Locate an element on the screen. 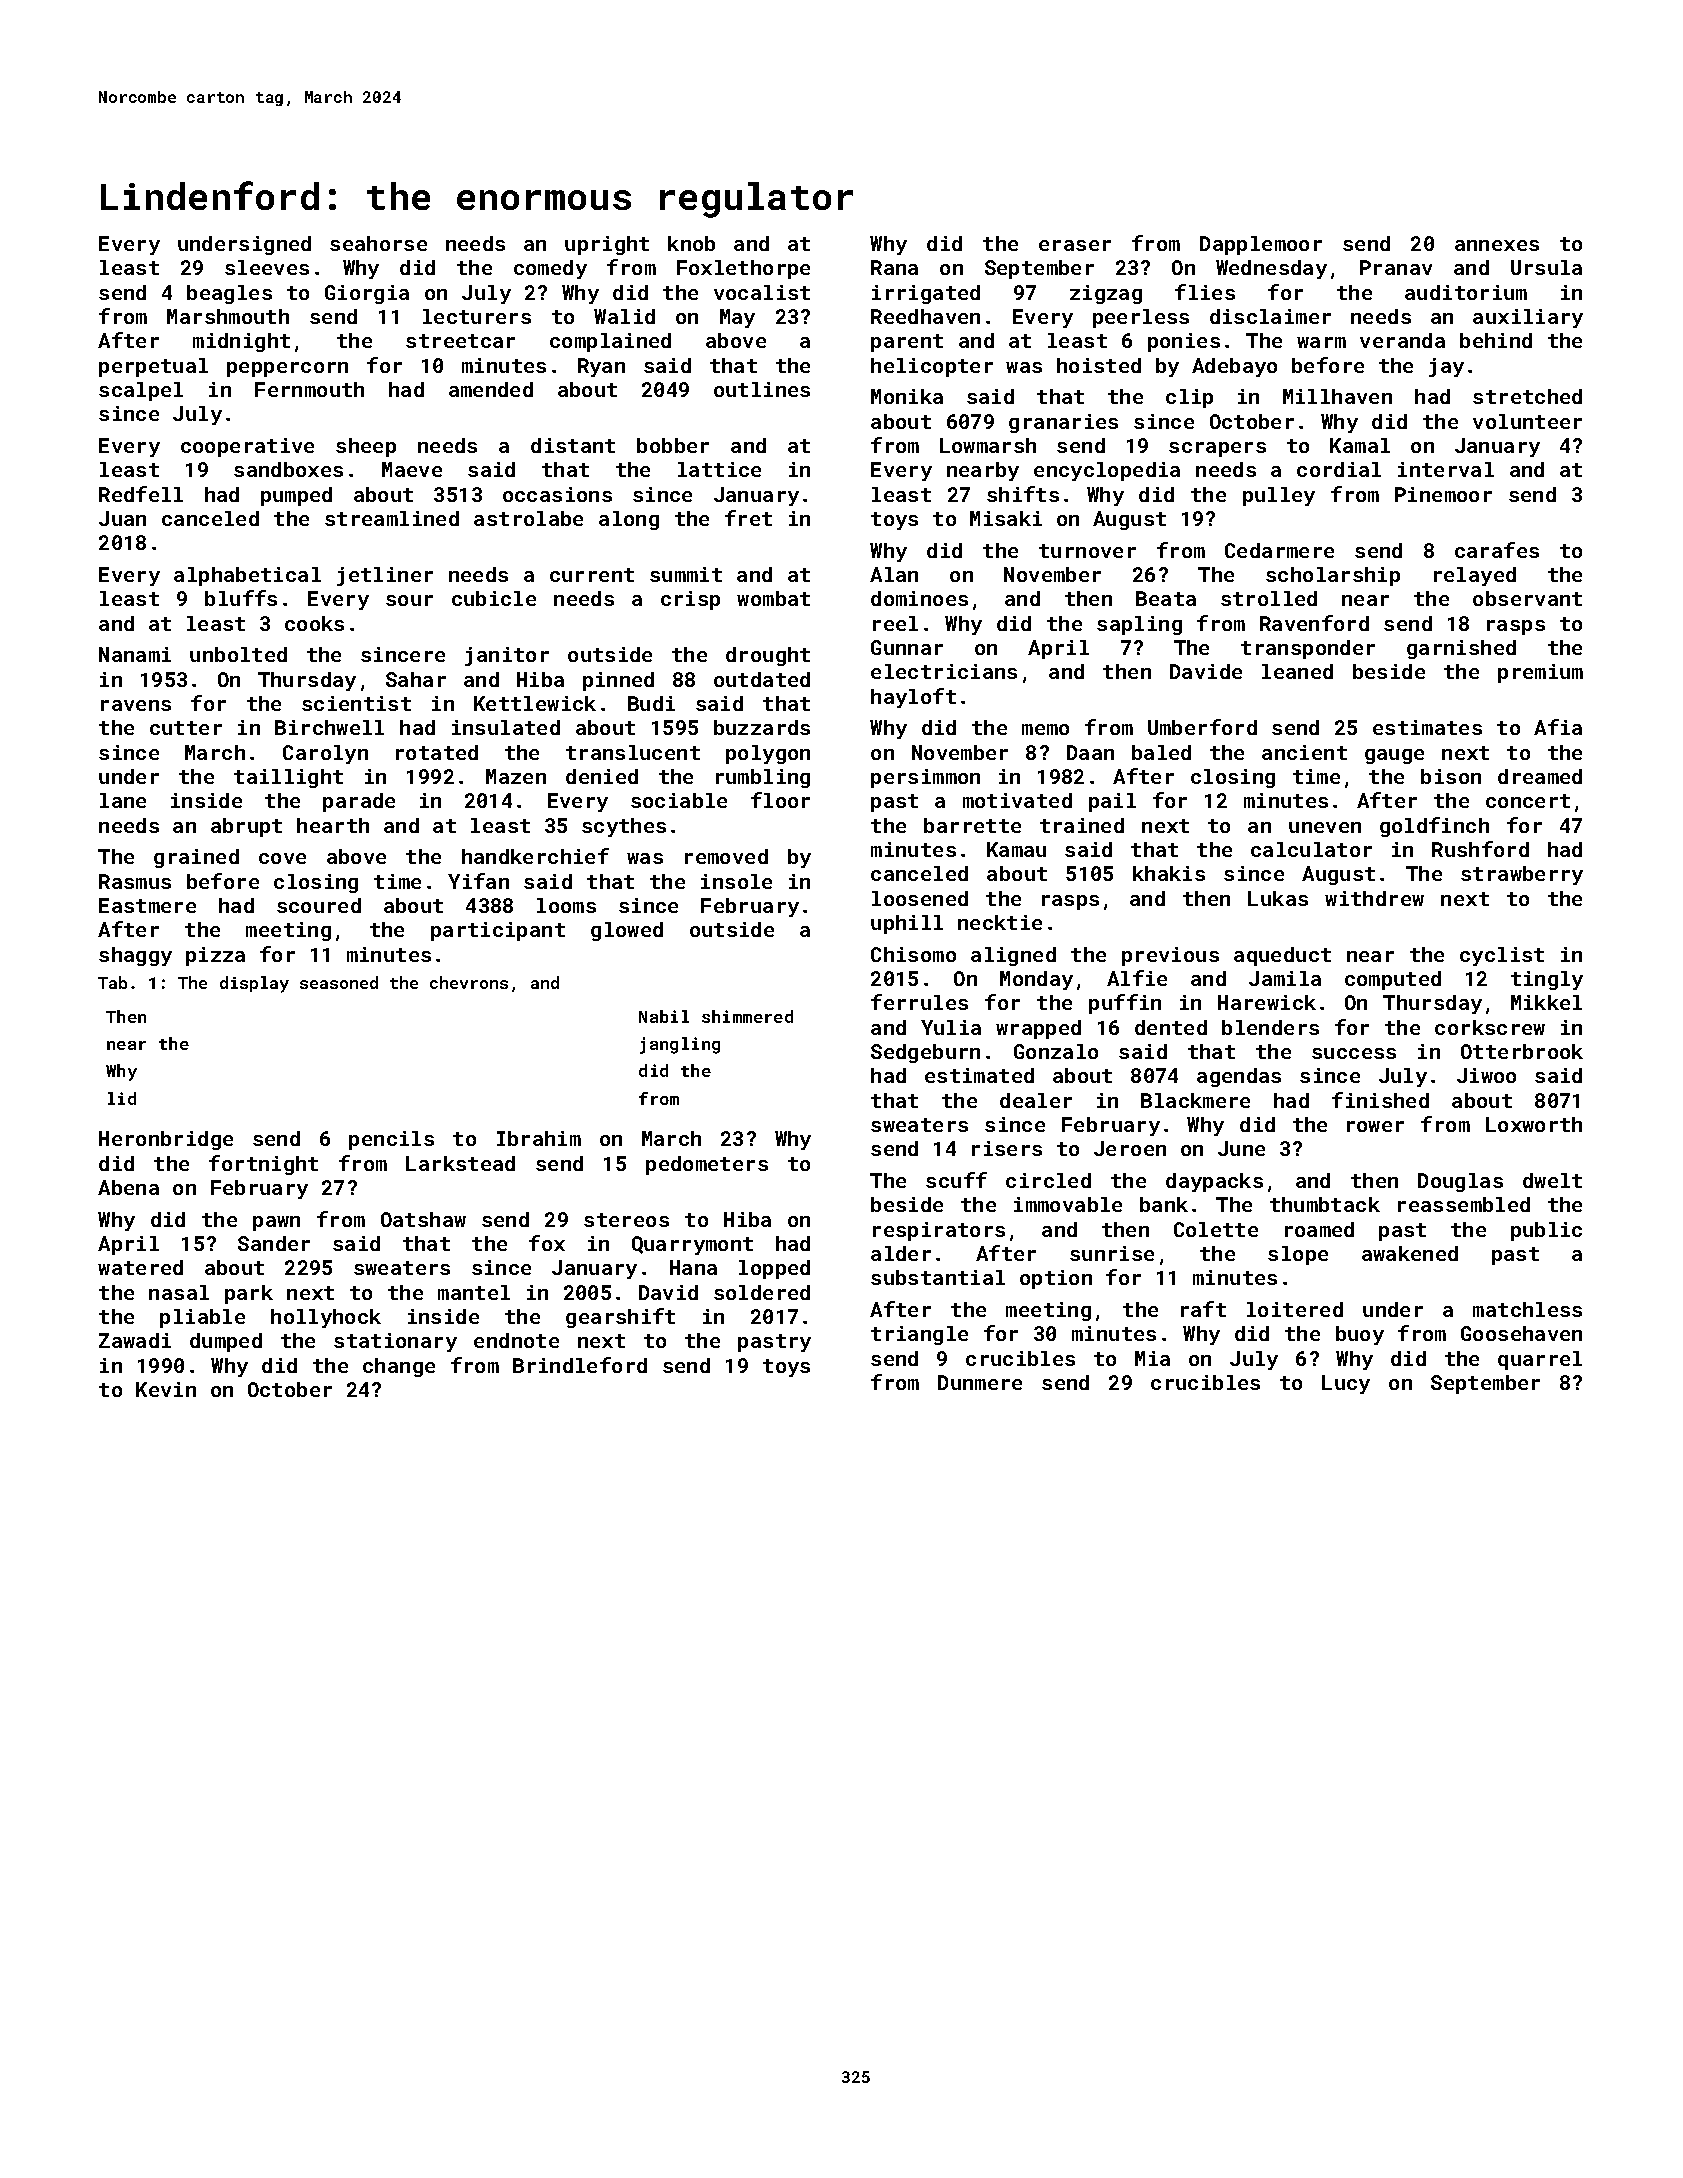 This screenshot has height=2178, width=1683. perpetual is located at coordinates (153, 367).
